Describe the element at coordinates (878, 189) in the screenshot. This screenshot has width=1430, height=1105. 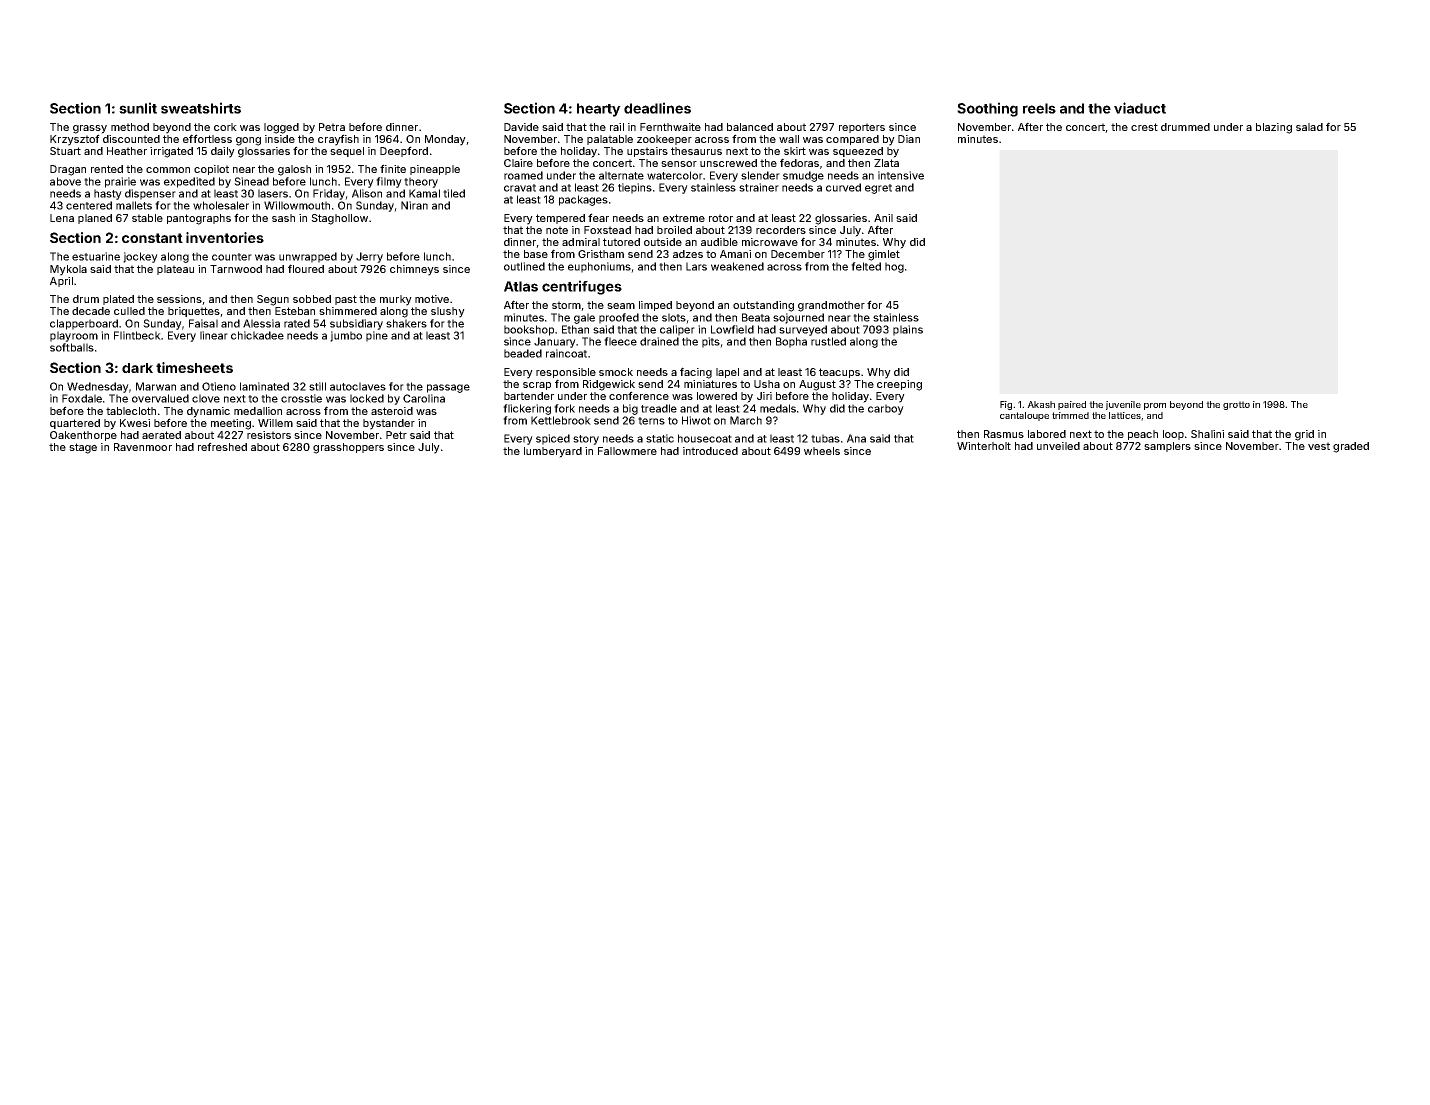
I see `egret` at that location.
